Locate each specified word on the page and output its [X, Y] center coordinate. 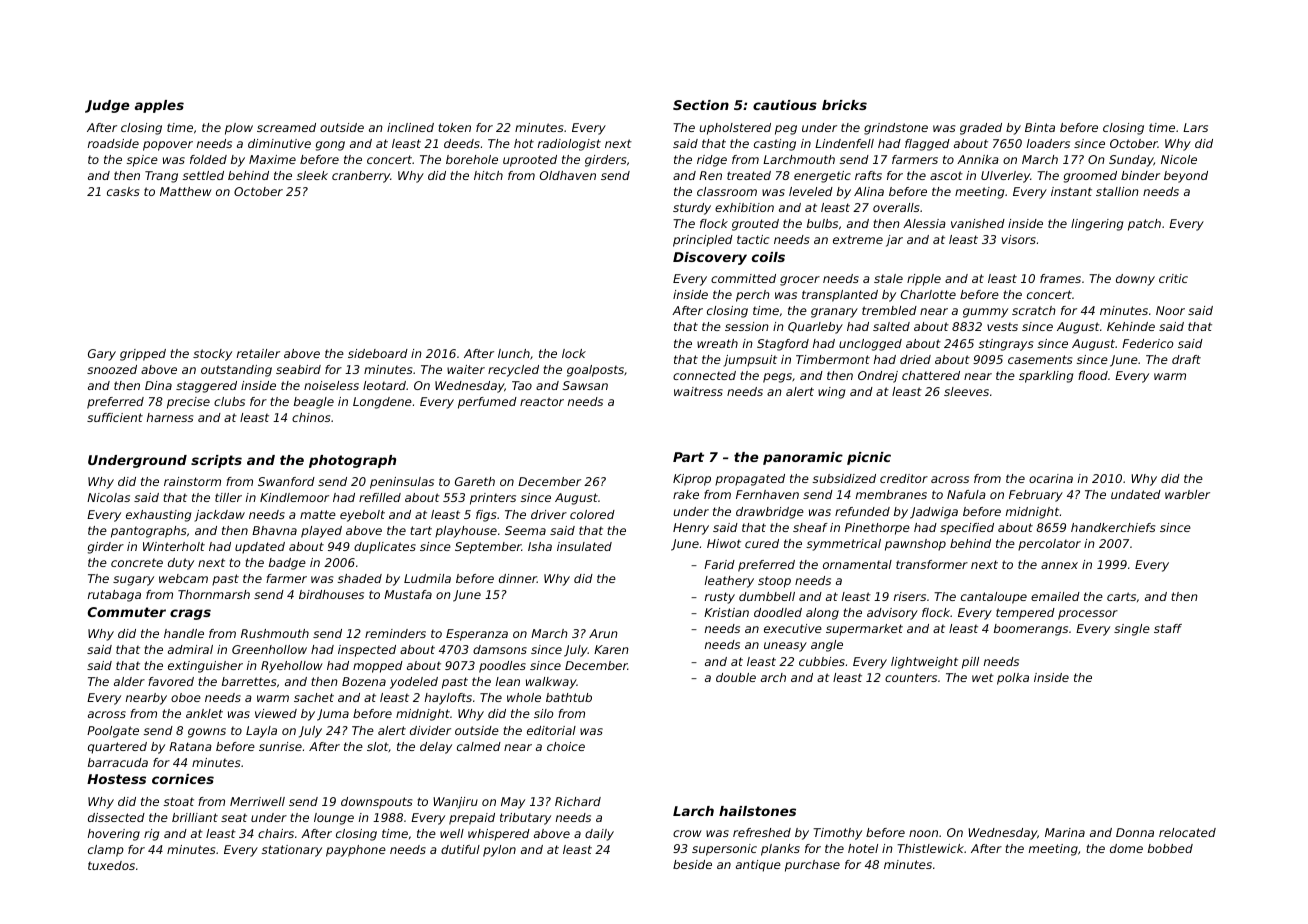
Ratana [190, 746]
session [747, 326]
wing [831, 393]
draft [1186, 359]
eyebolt [362, 516]
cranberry [361, 177]
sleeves [966, 391]
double [736, 677]
